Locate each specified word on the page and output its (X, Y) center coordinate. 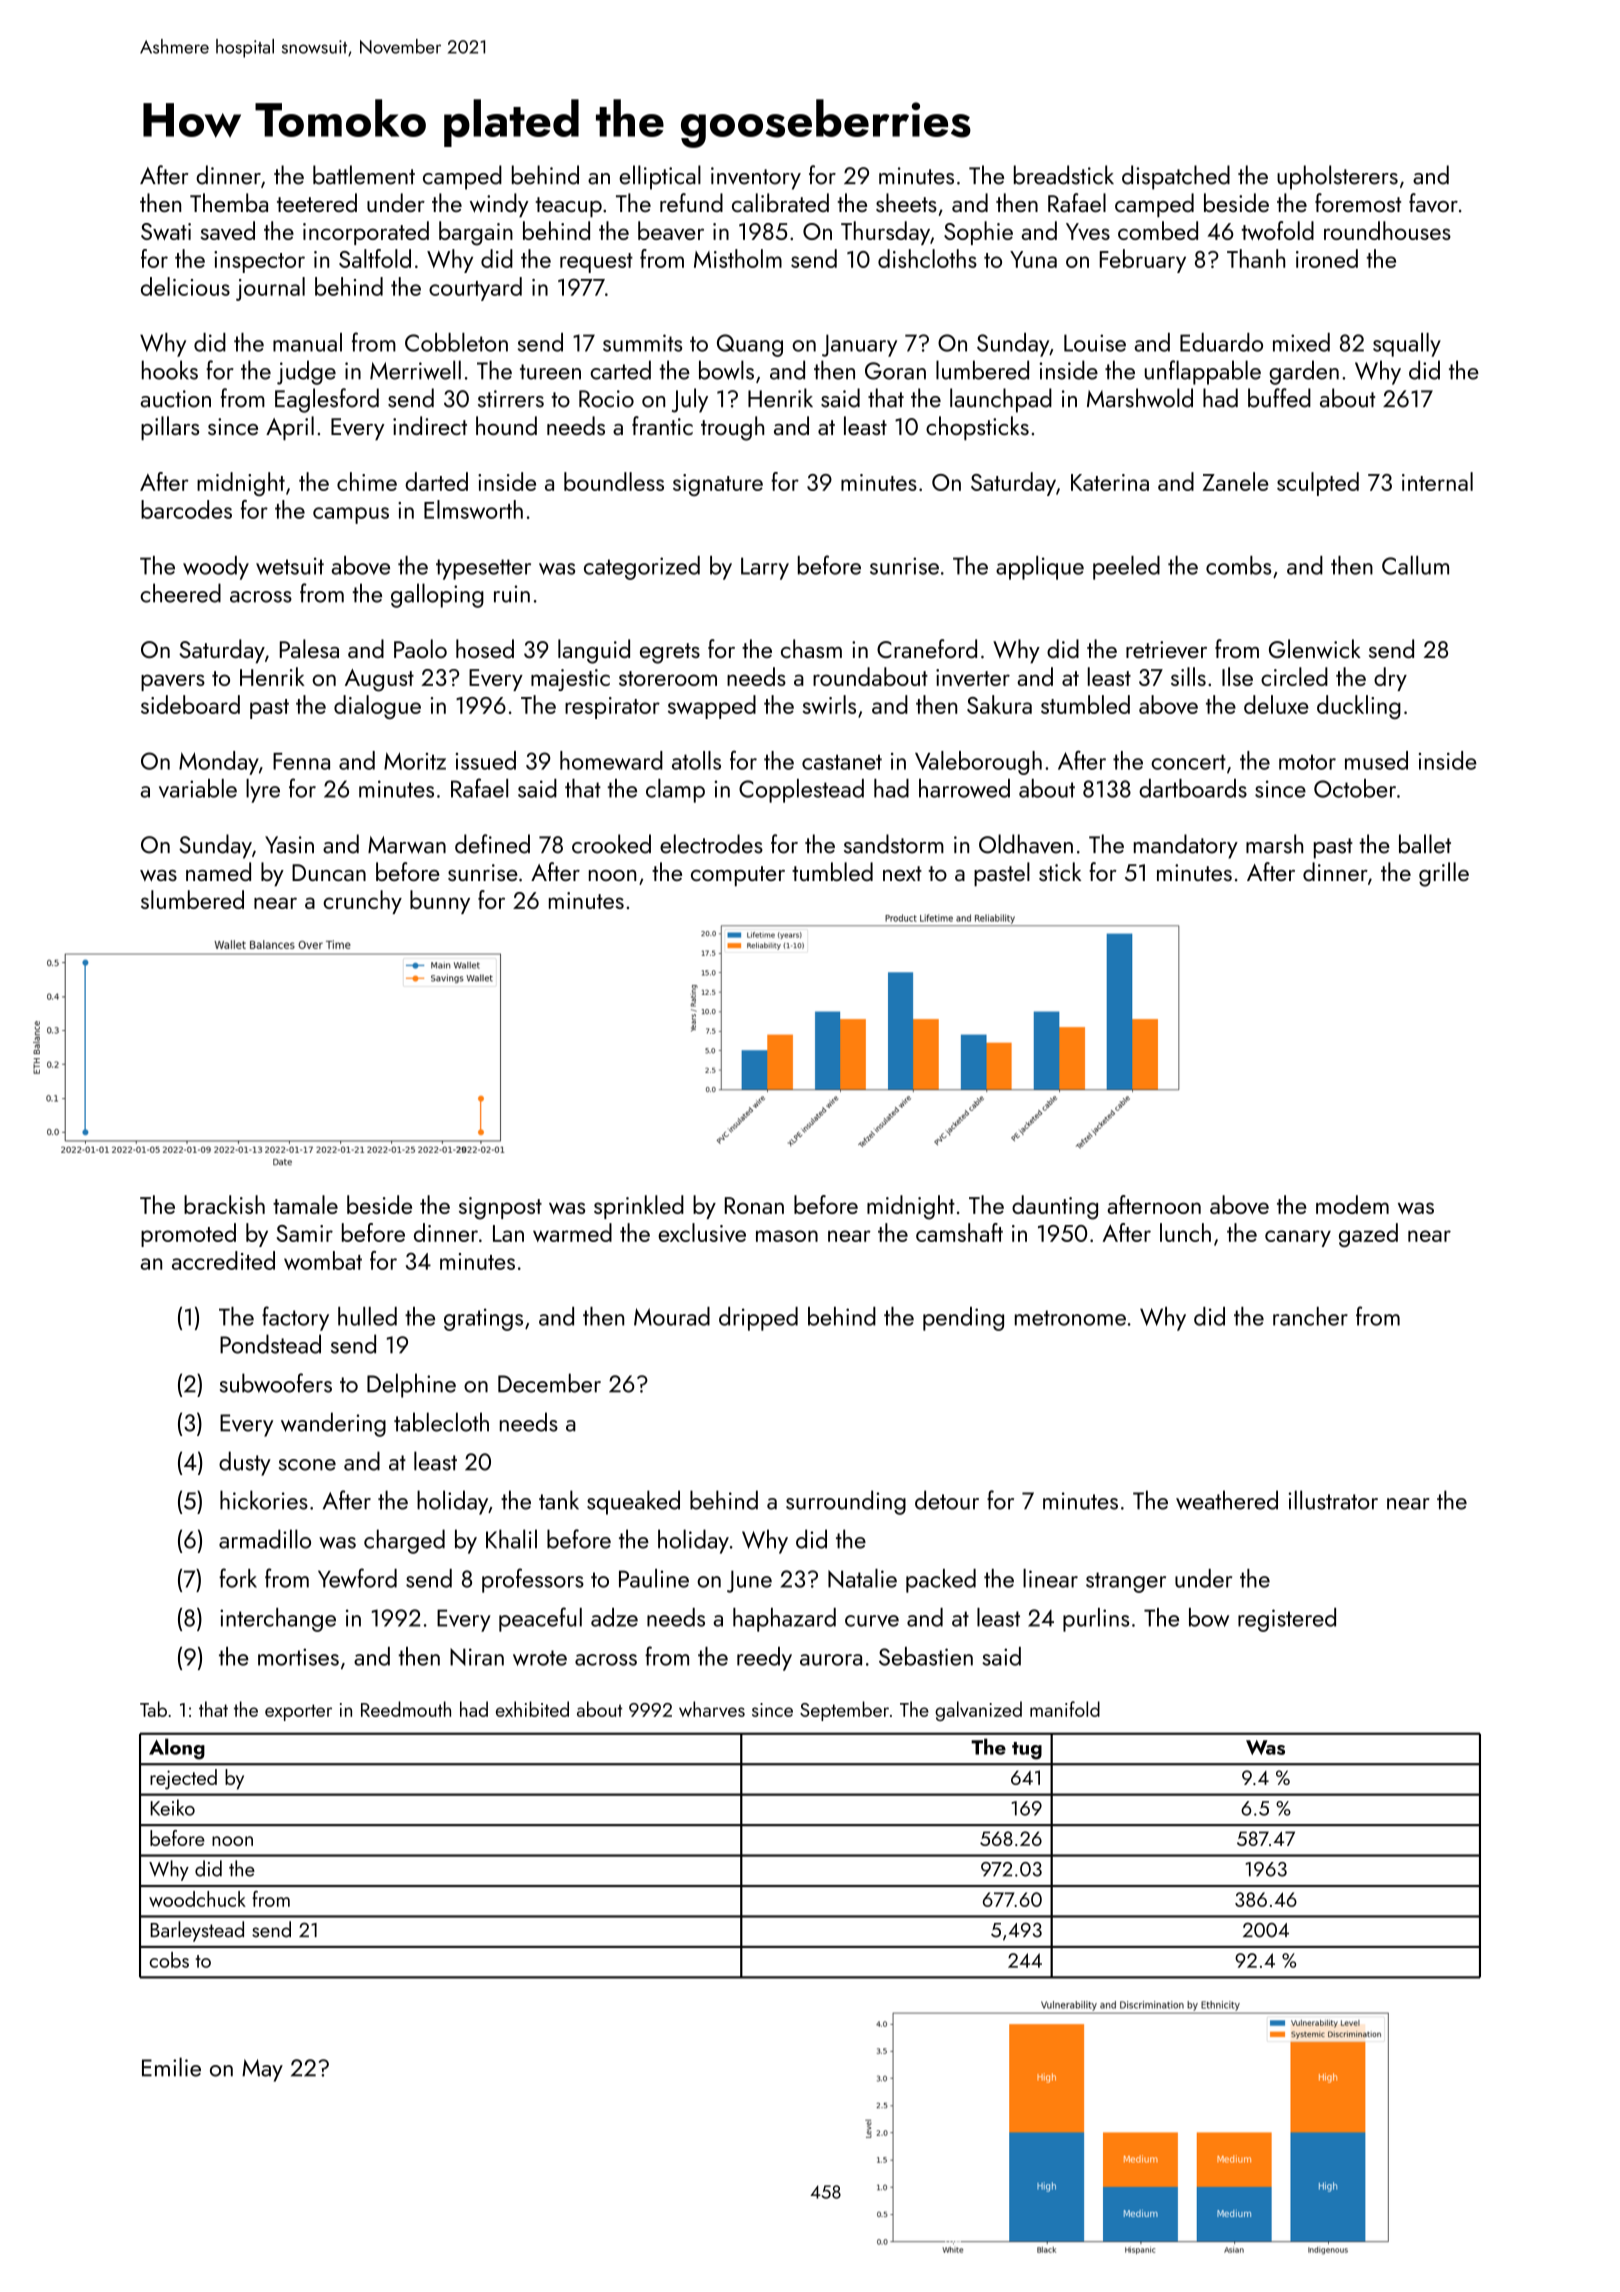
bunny (440, 902)
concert (1188, 762)
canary (1298, 1238)
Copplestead (801, 791)
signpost (500, 1208)
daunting (1055, 1207)
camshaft (959, 1232)
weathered (1227, 1500)
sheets (906, 202)
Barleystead (197, 1931)
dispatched (1176, 177)
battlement (364, 175)
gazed (1368, 1235)
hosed (485, 648)
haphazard (784, 1620)
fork (238, 1578)
